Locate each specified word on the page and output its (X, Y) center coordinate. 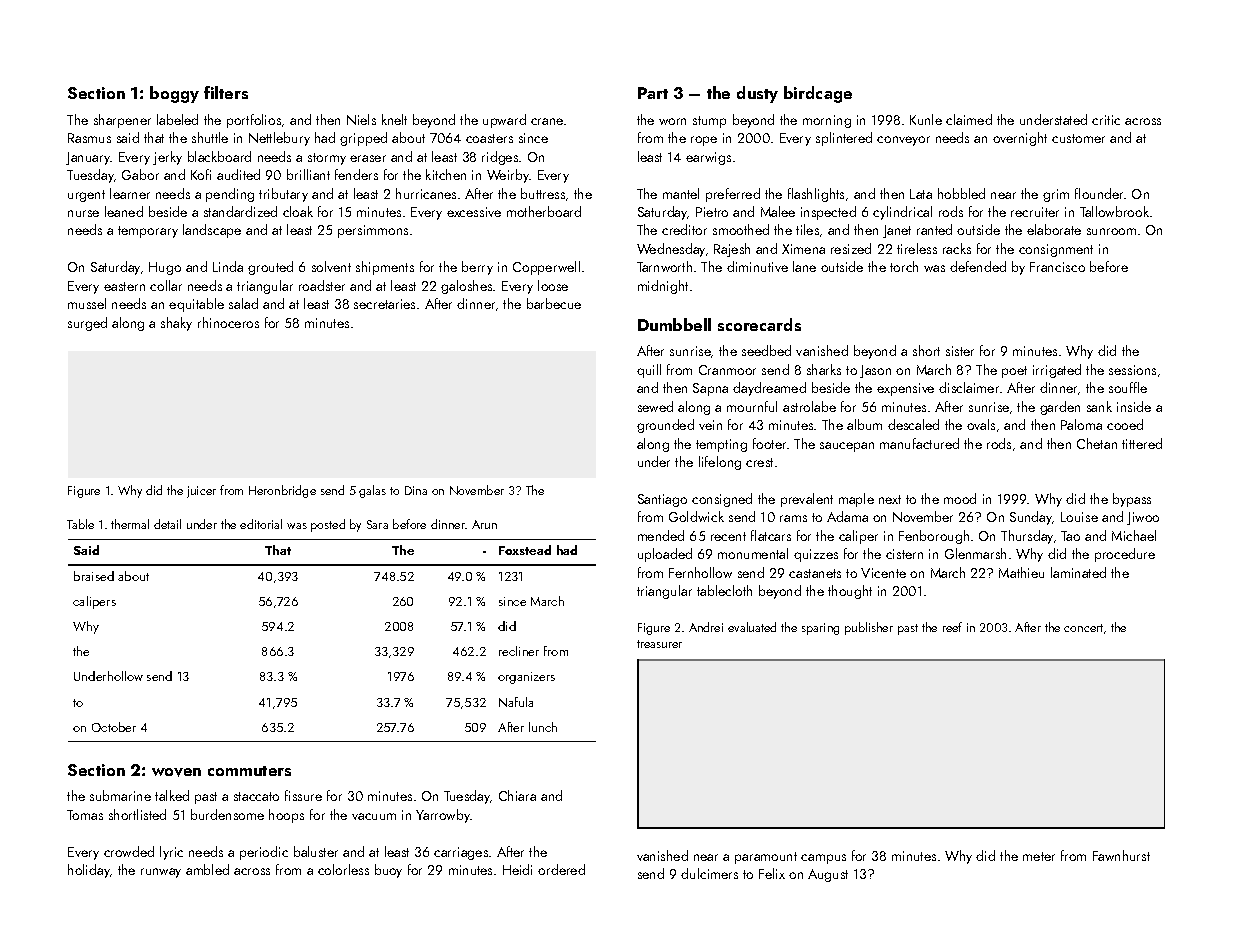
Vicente (883, 573)
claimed (969, 119)
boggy (174, 94)
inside (1134, 406)
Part (653, 93)
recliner (519, 651)
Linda (228, 266)
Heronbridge (282, 491)
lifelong (720, 463)
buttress (543, 193)
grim (1056, 195)
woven (176, 772)
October (114, 727)
